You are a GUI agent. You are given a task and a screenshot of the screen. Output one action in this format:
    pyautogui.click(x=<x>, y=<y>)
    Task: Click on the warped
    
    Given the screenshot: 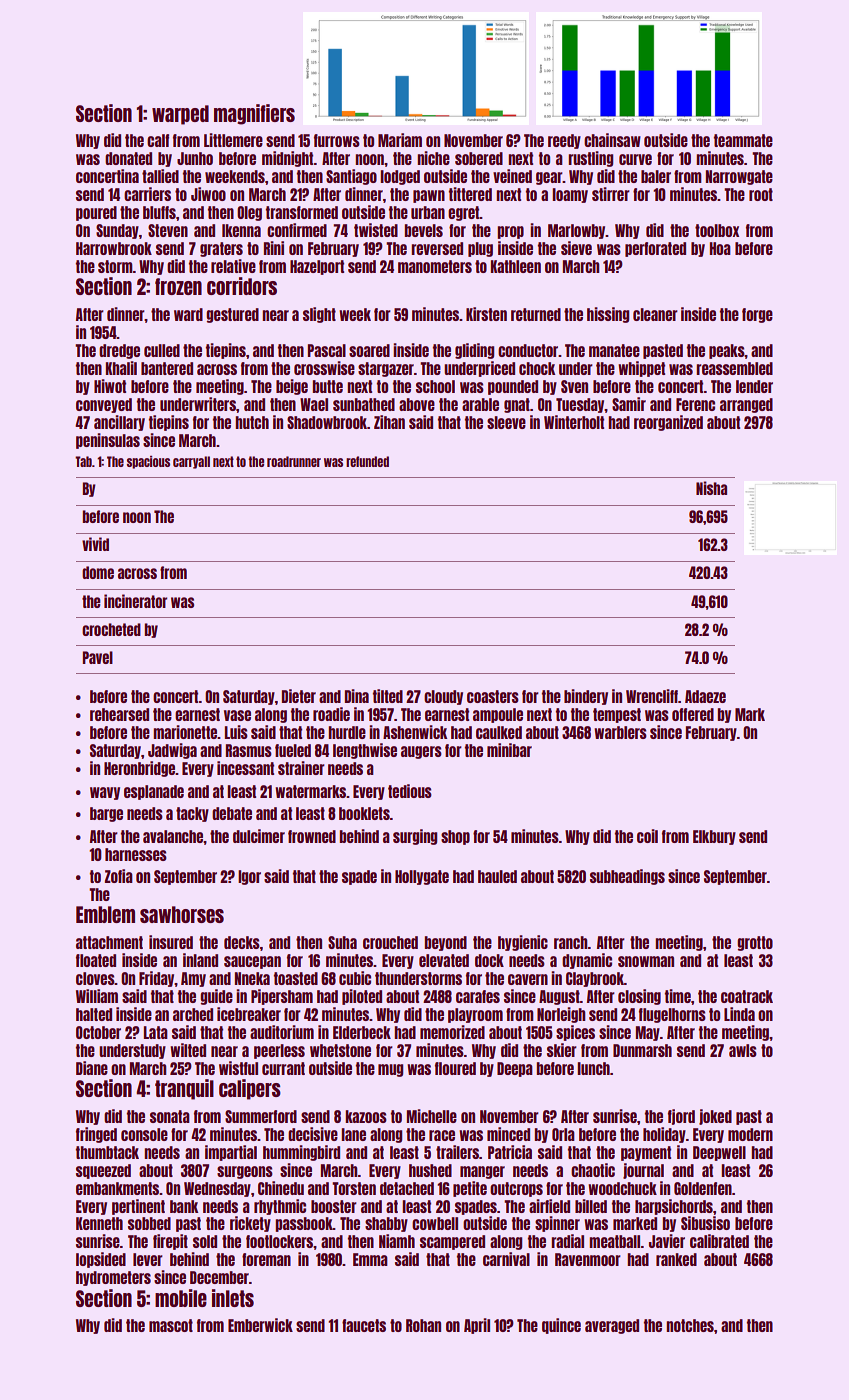 What is the action you would take?
    pyautogui.click(x=180, y=115)
